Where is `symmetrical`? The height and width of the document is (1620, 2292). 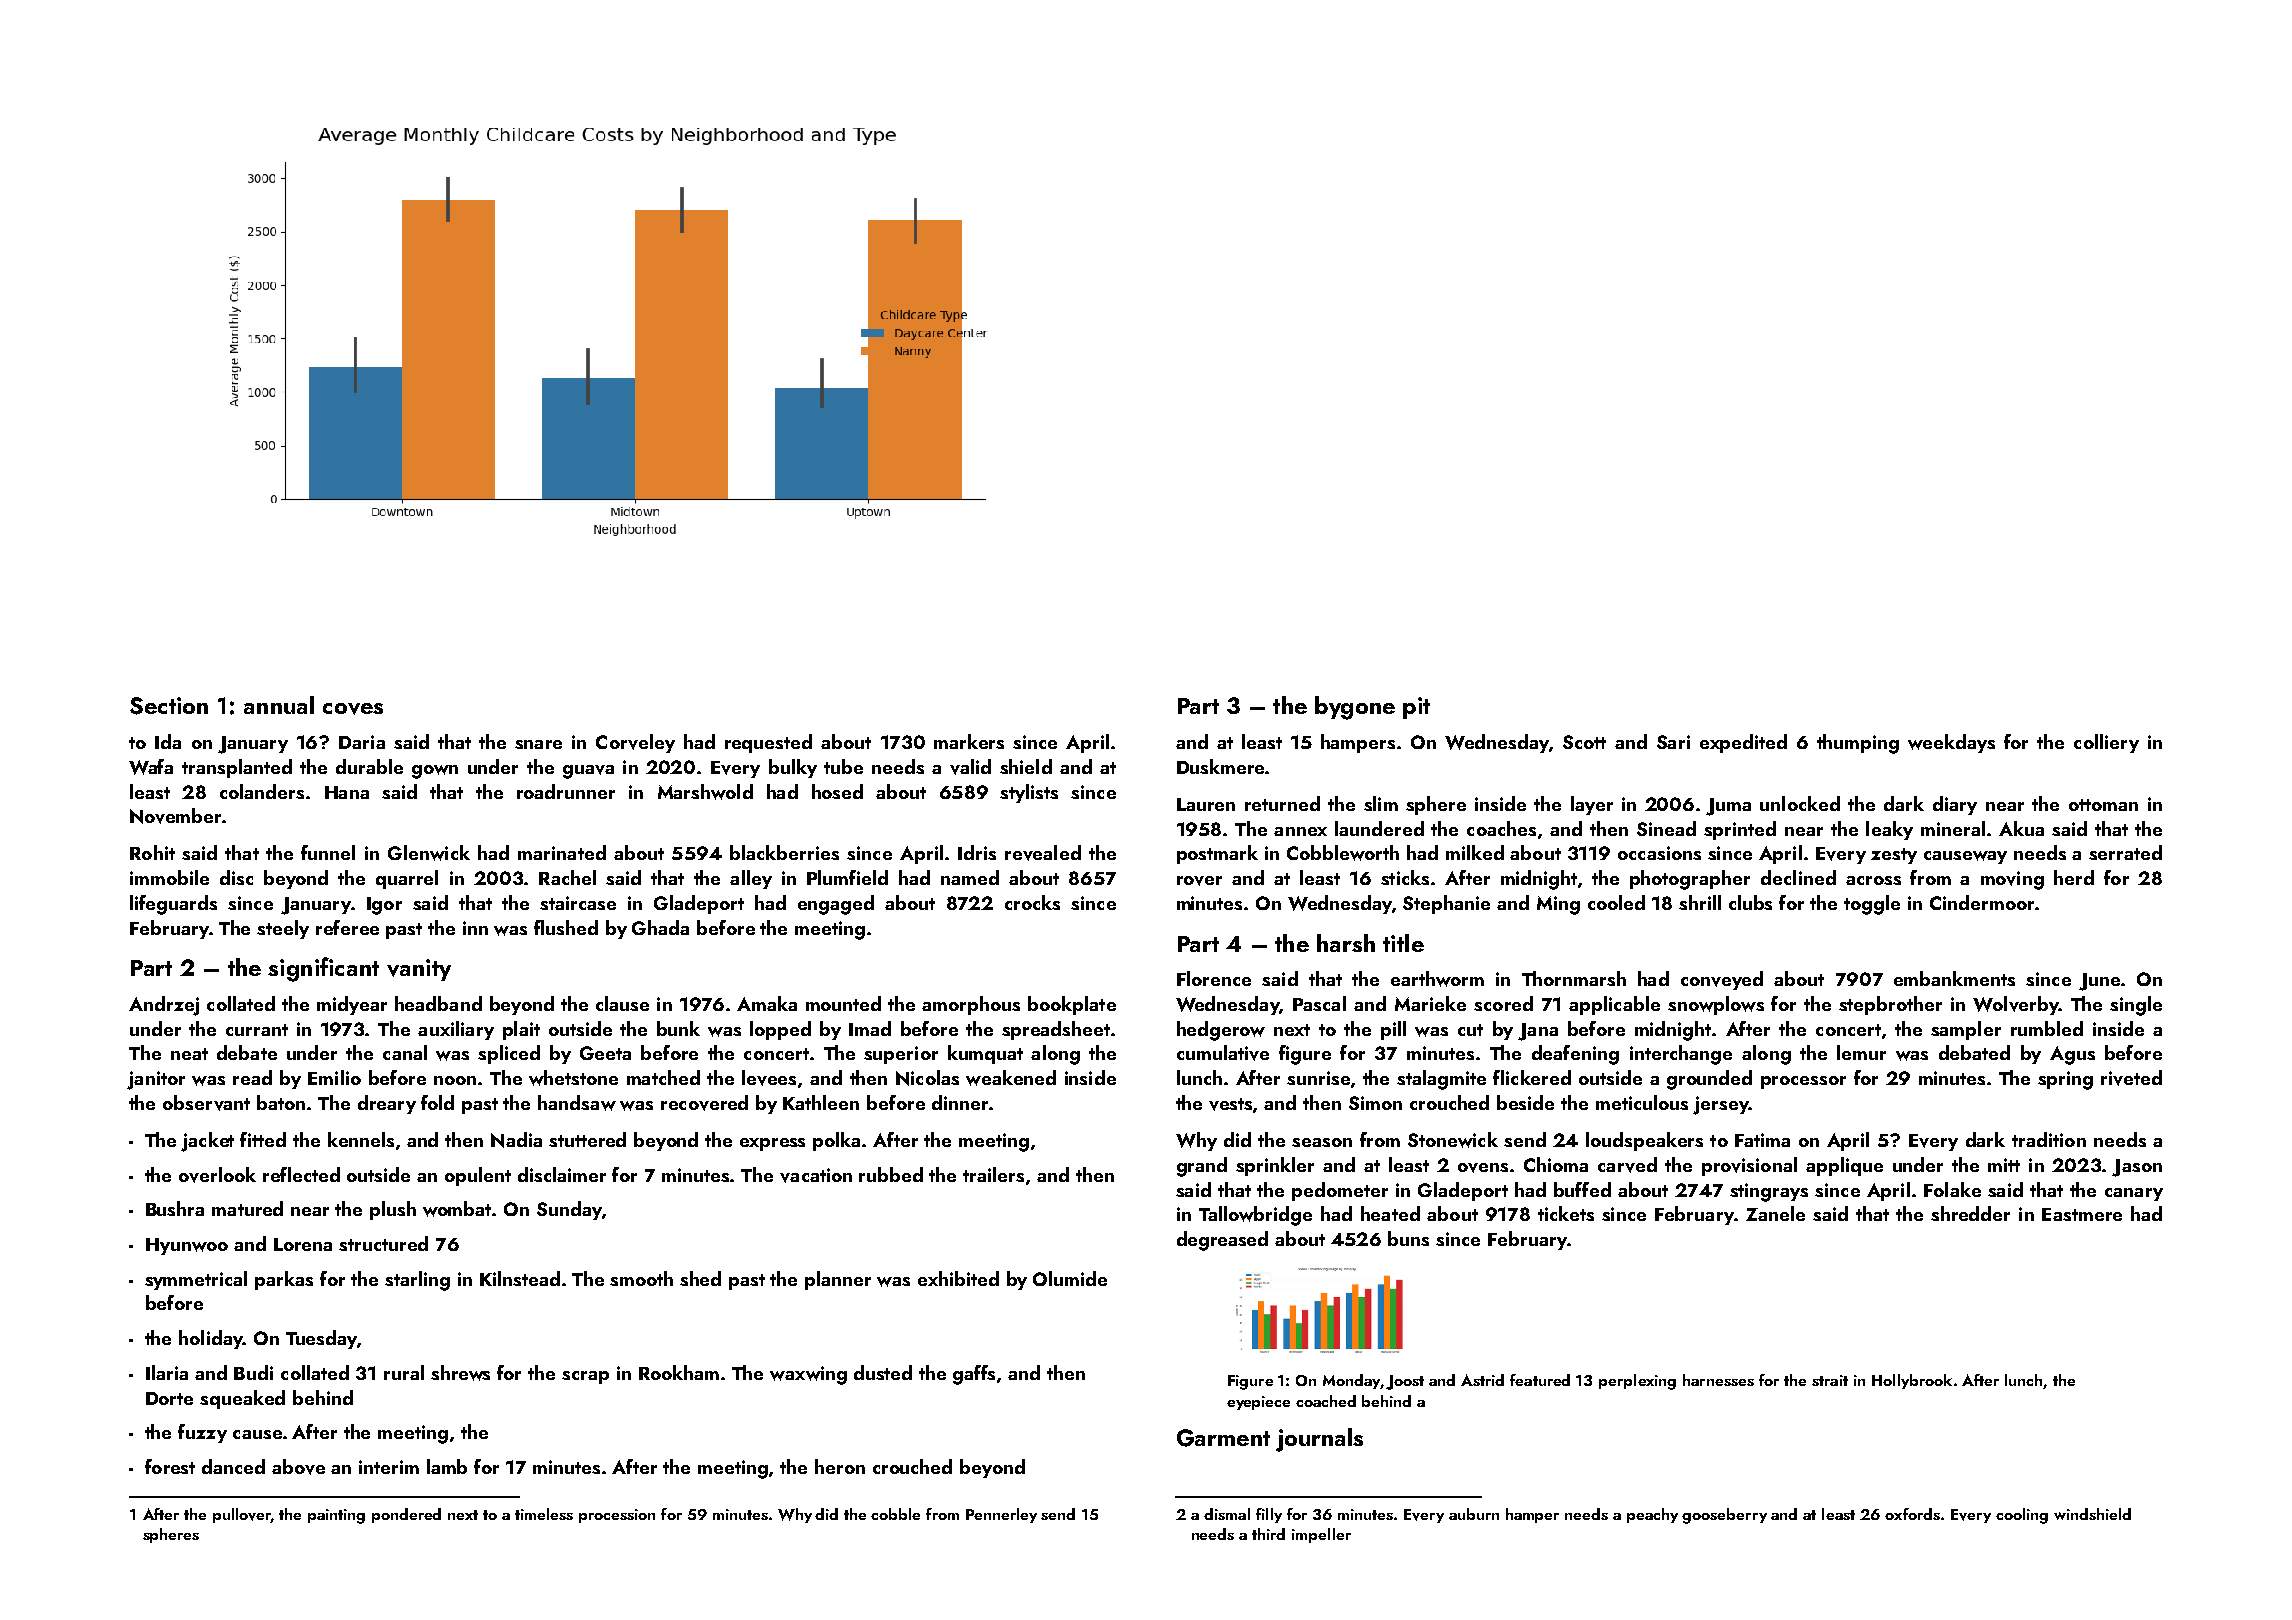
symmetrical is located at coordinates (196, 1280).
